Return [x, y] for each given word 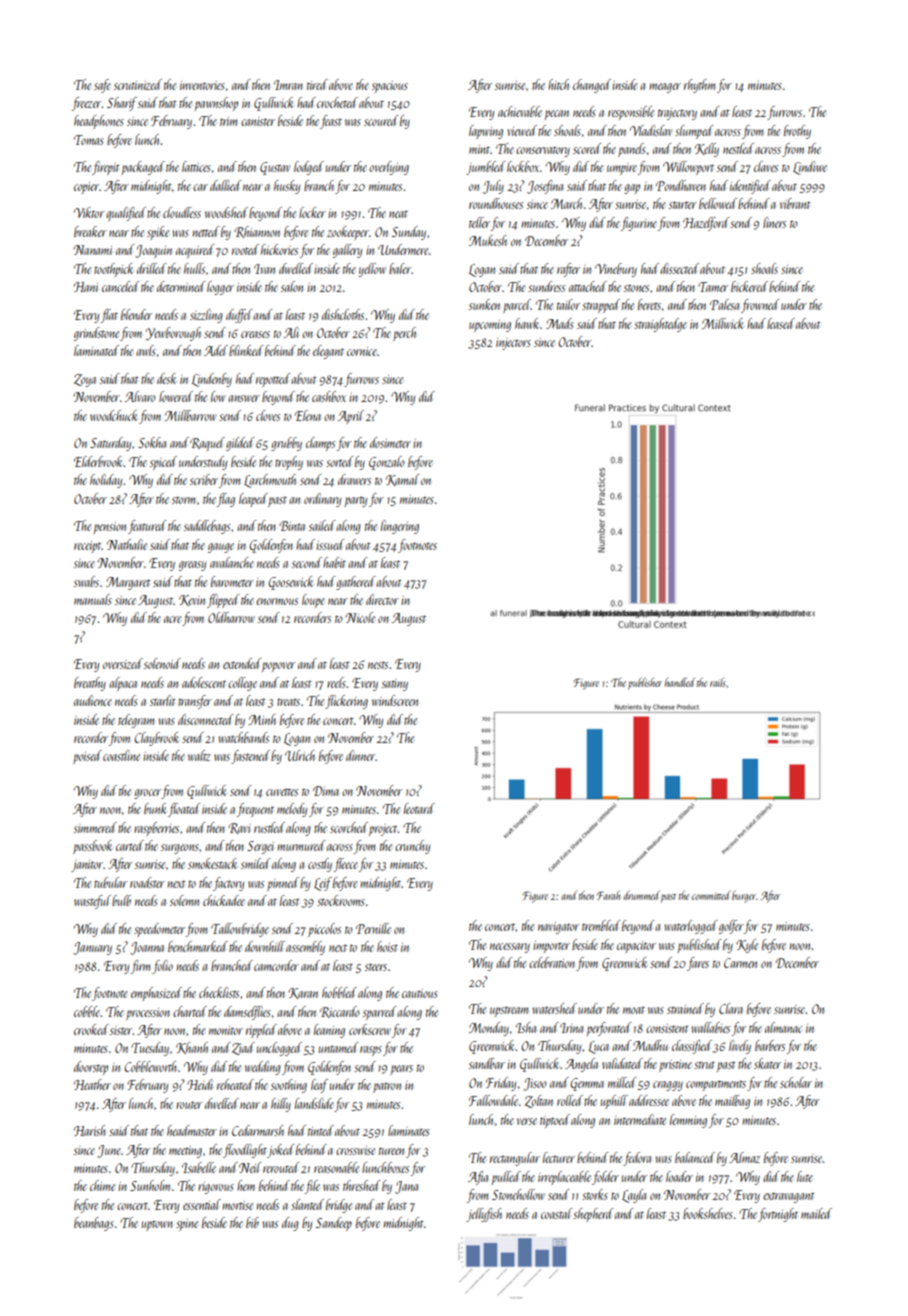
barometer [232, 581]
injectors [513, 344]
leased [781, 323]
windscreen [395, 700]
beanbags [94, 1224]
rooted [245, 249]
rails [718, 682]
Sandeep [334, 1224]
